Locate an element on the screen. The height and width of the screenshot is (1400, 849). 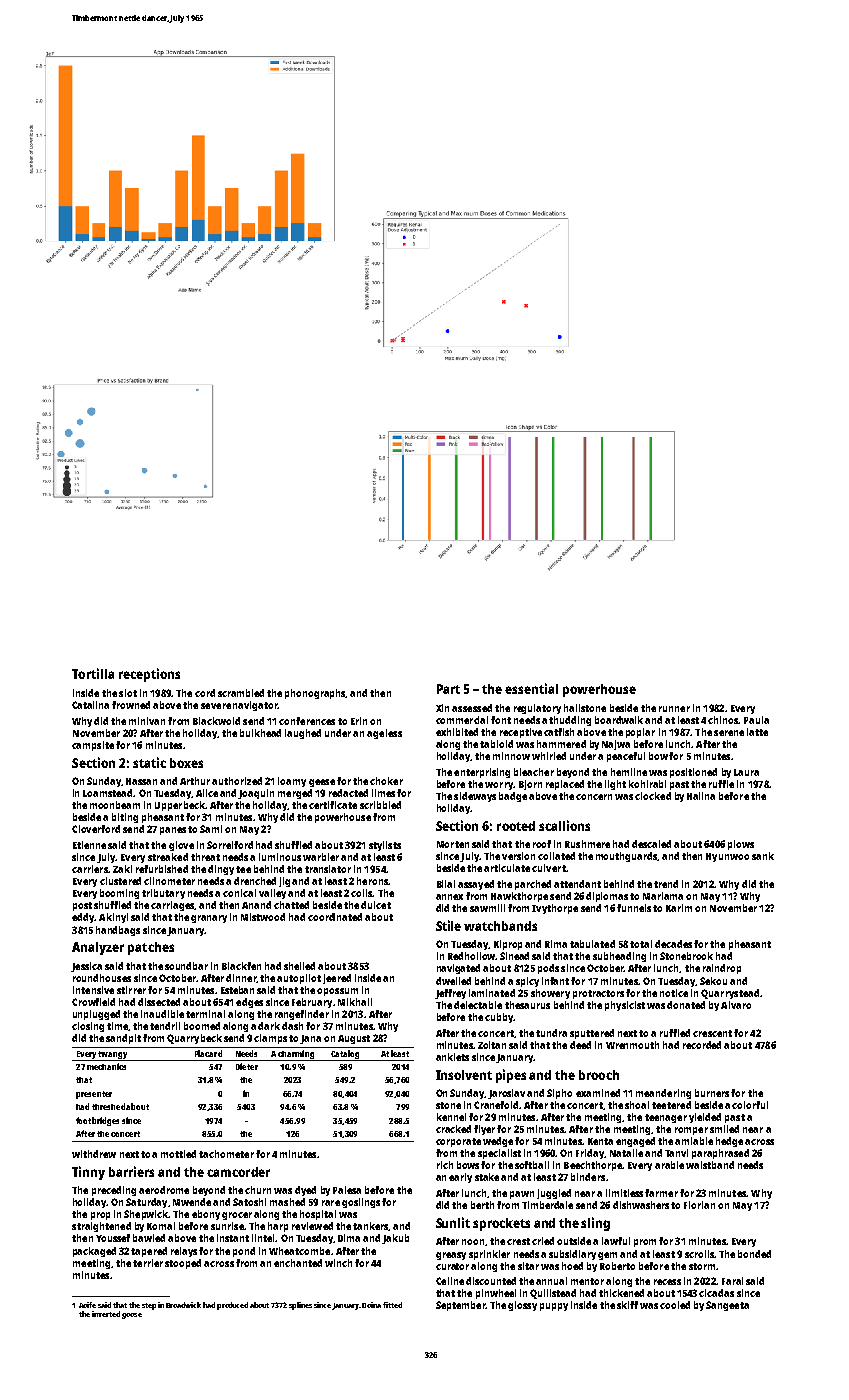
runner is located at coordinates (674, 709).
